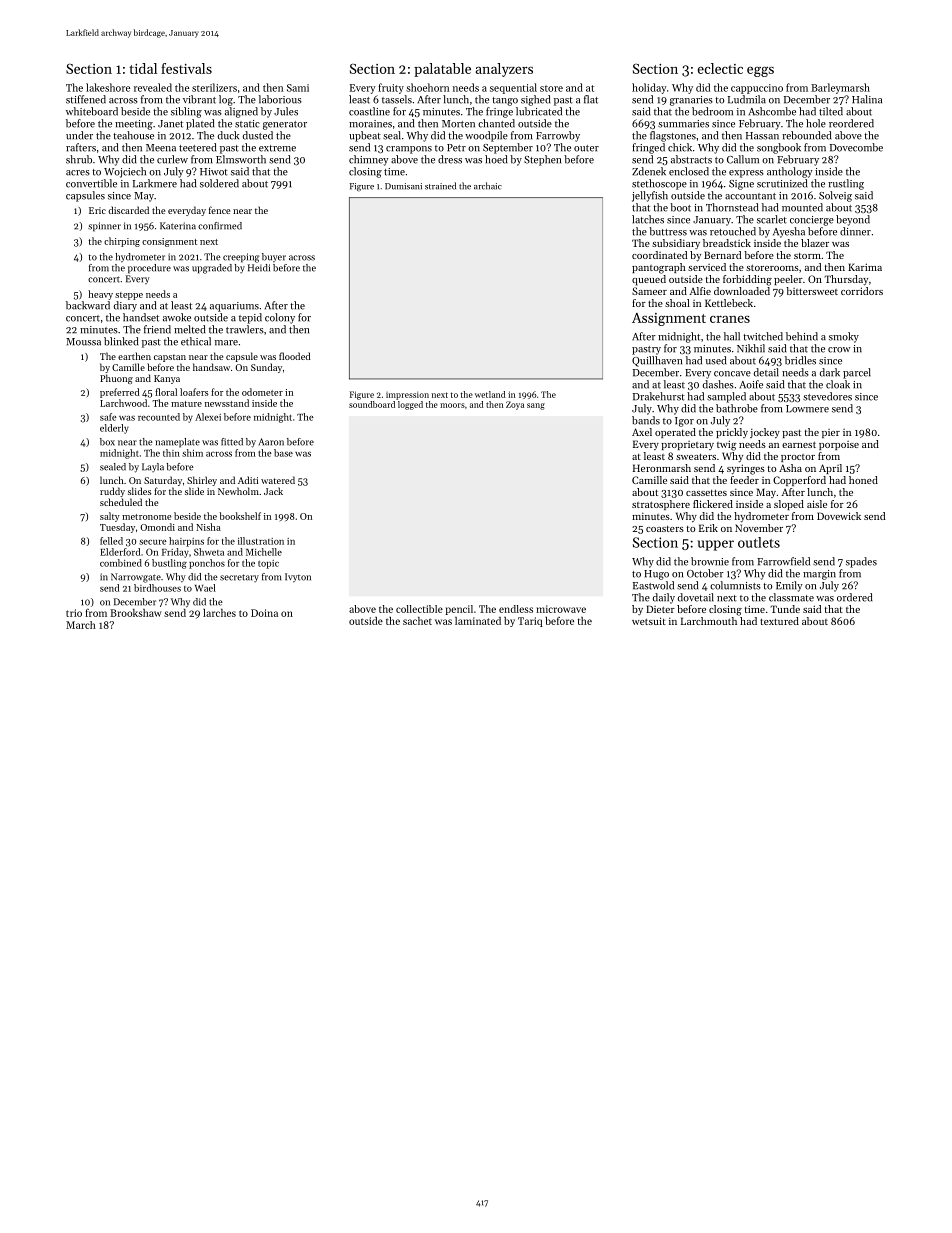  Describe the element at coordinates (205, 588) in the screenshot. I see `Wael` at that location.
